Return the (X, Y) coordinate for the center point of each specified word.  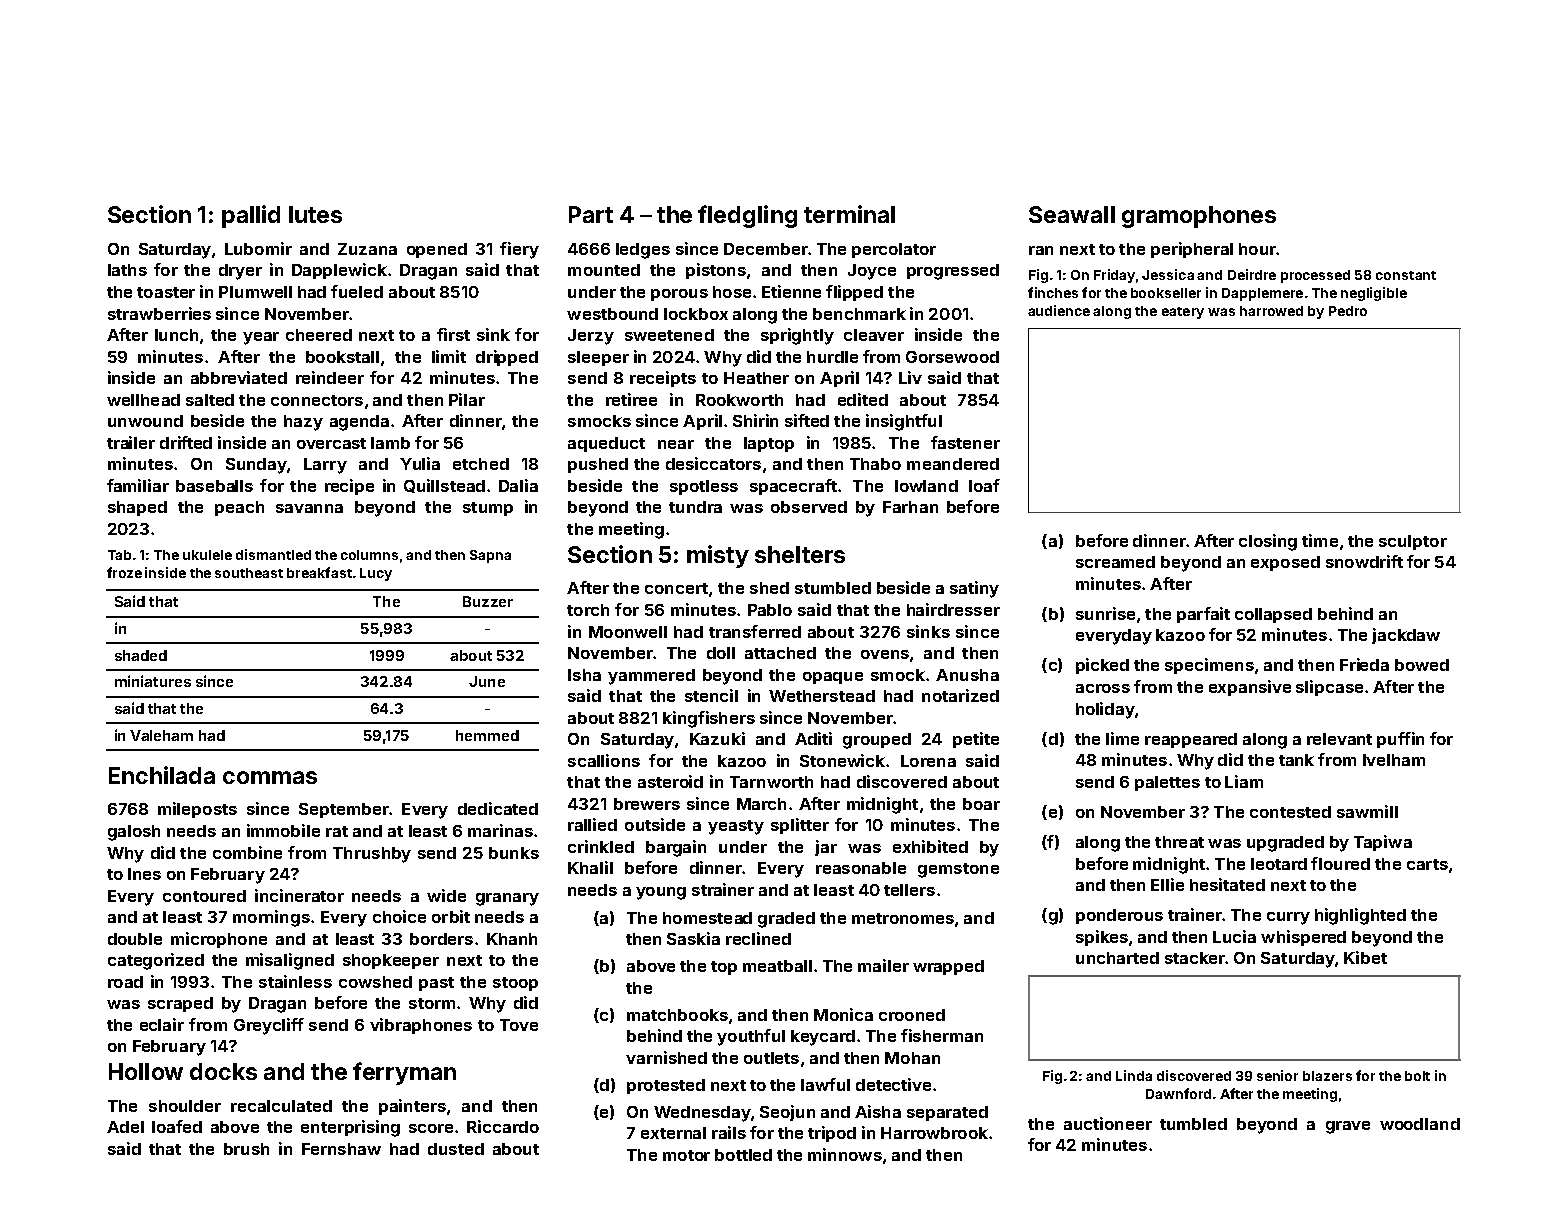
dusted (456, 1149)
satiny (974, 589)
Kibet (1365, 957)
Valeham (161, 735)
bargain (676, 848)
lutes (315, 214)
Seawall (1072, 214)
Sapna (490, 556)
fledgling (747, 216)
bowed (1422, 665)
